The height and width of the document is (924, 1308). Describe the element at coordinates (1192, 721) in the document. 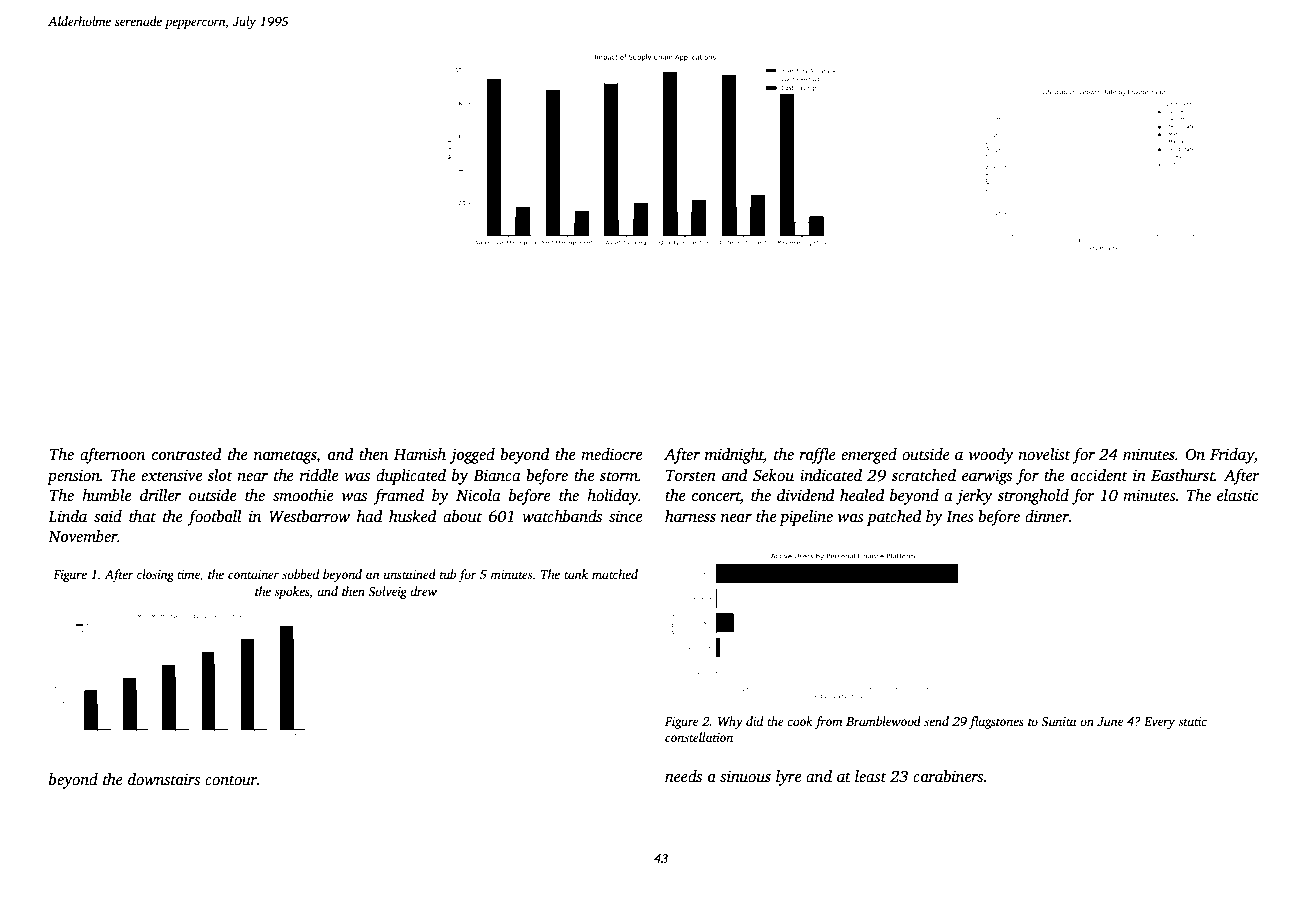

I see `static` at that location.
